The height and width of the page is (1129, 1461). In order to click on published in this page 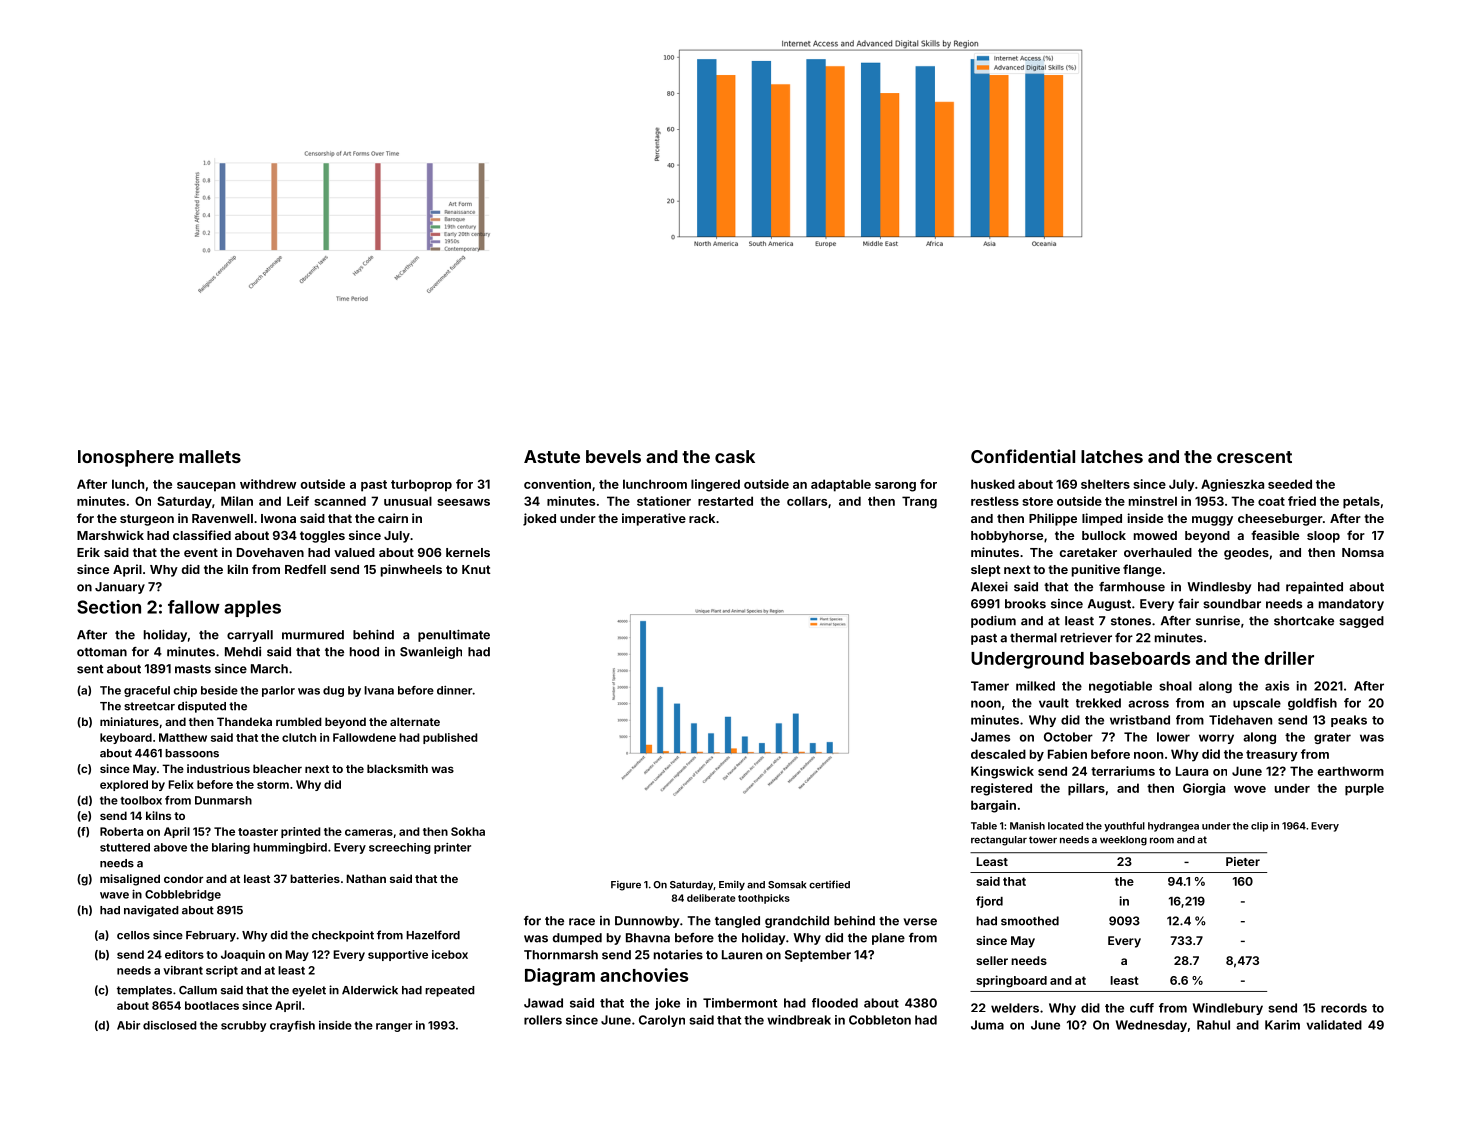, I will do `click(450, 738)`.
